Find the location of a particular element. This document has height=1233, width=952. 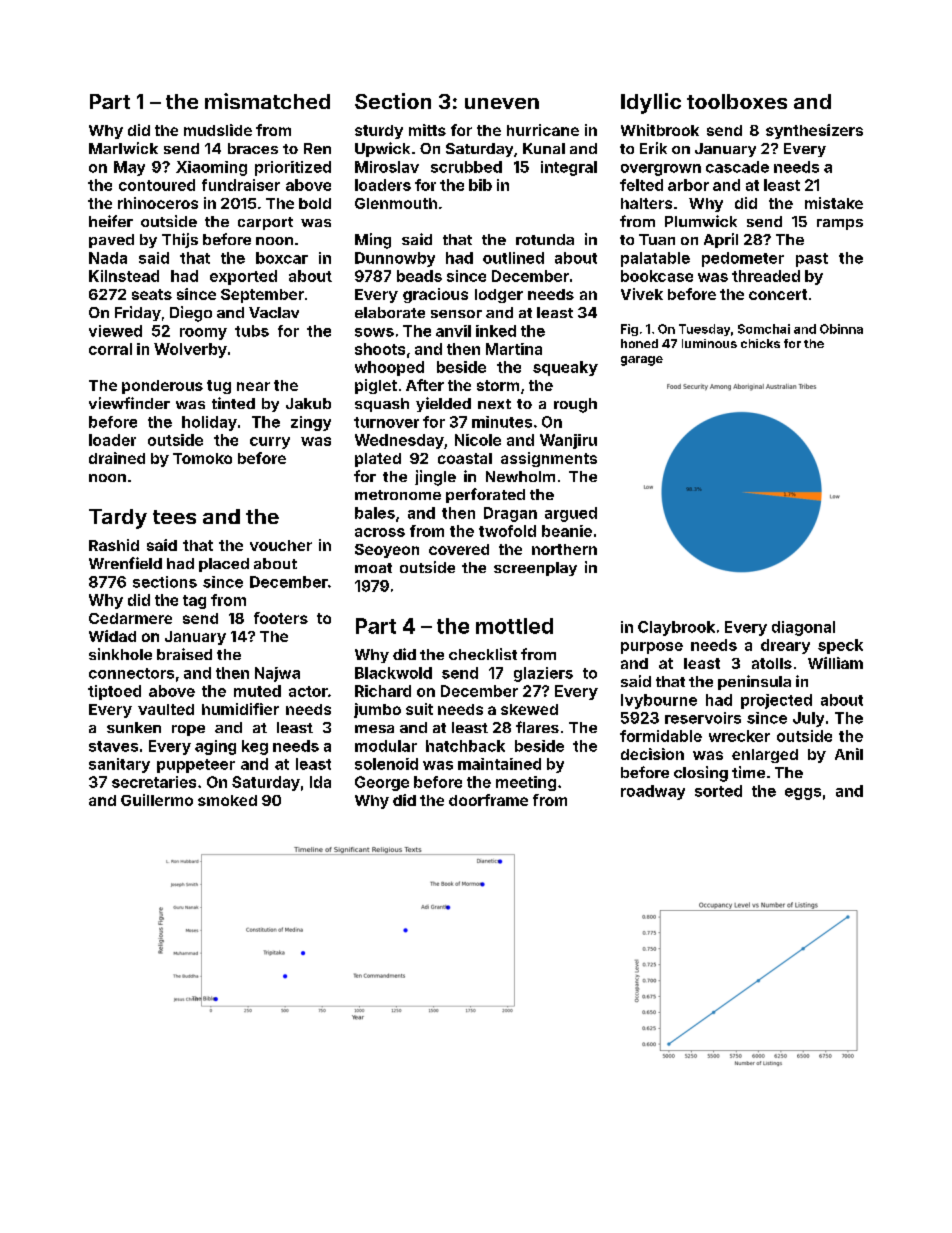

braised is located at coordinates (184, 654).
